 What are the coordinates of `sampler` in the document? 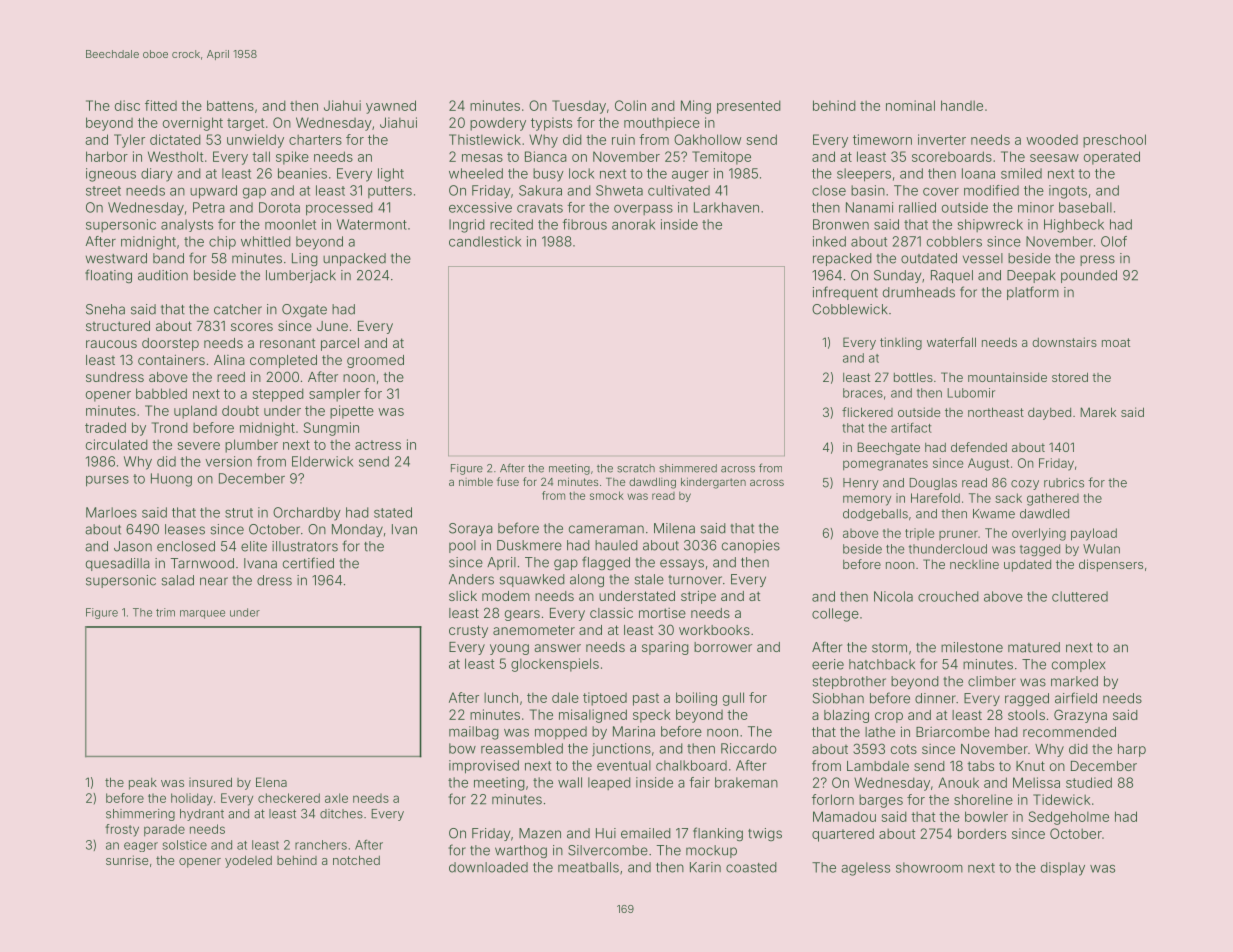 It's located at (334, 395).
